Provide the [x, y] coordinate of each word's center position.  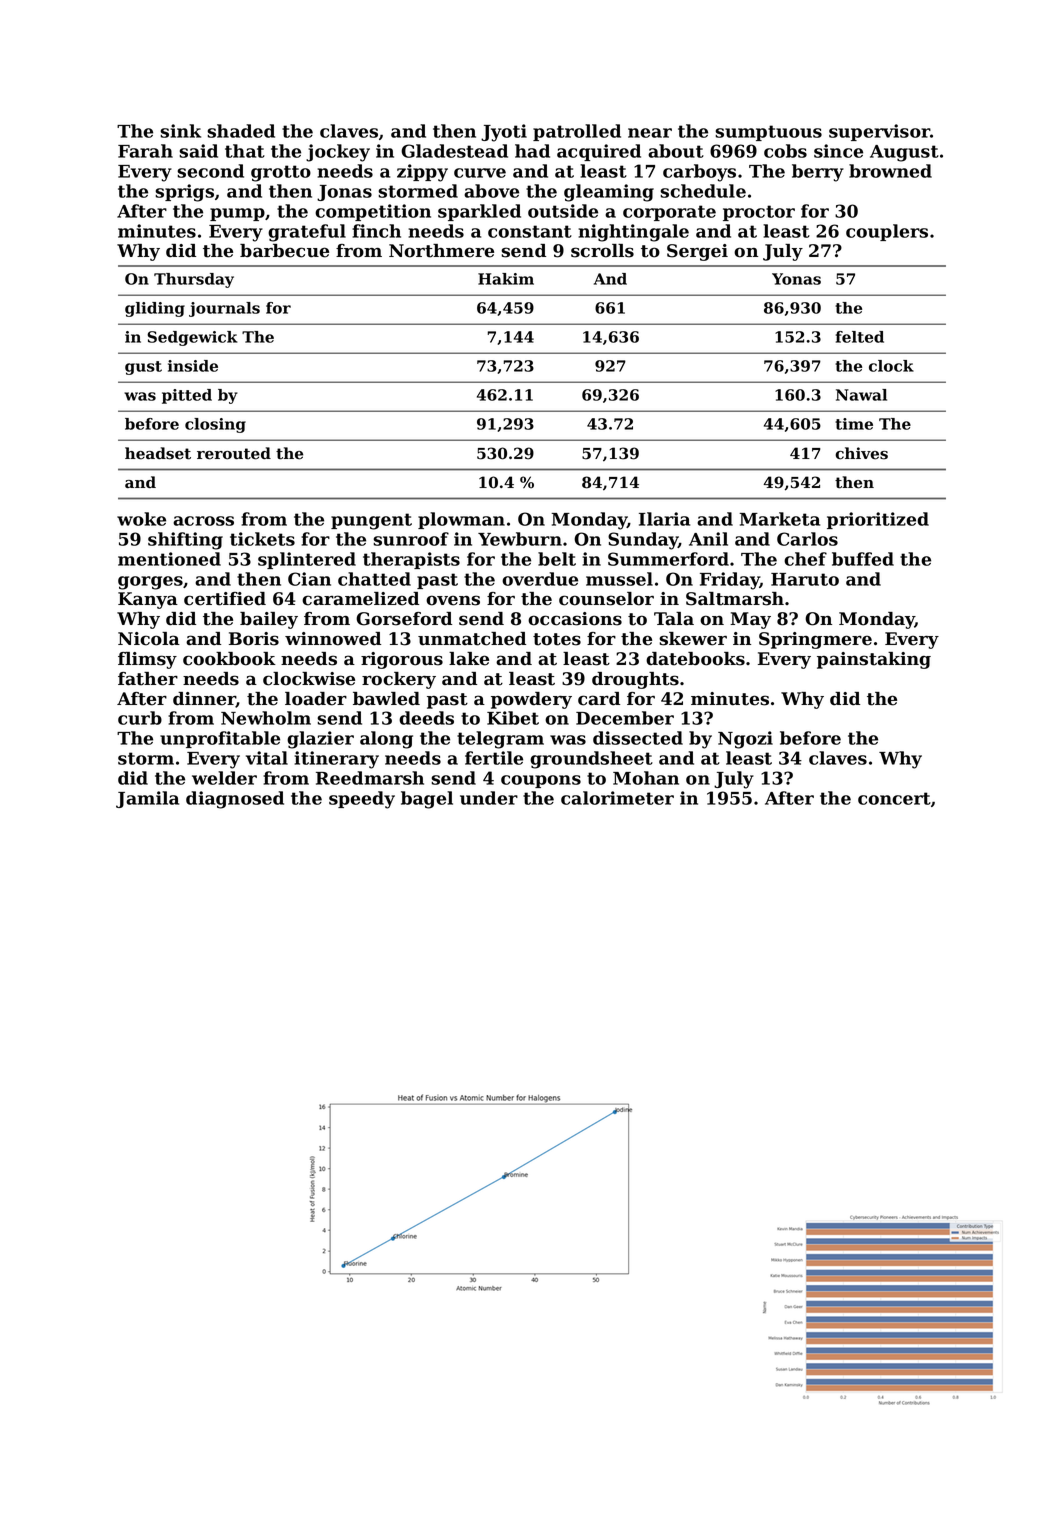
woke [141, 519]
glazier [320, 740]
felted [860, 337]
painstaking [874, 660]
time [854, 424]
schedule [703, 191]
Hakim [506, 279]
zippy [422, 173]
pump [237, 214]
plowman [461, 520]
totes [557, 639]
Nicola [149, 639]
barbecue [284, 251]
